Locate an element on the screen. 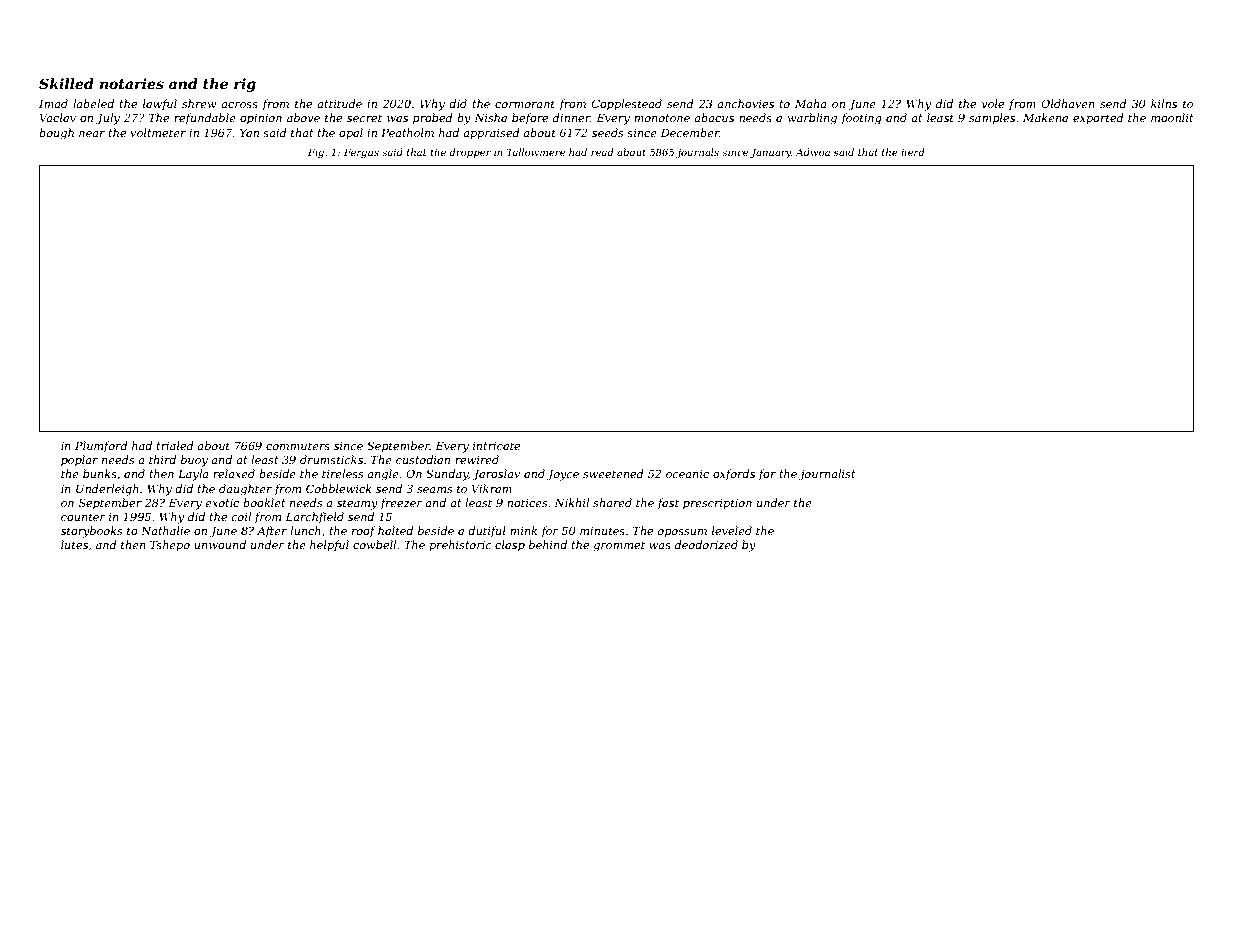 The height and width of the screenshot is (952, 1233). January is located at coordinates (770, 153).
